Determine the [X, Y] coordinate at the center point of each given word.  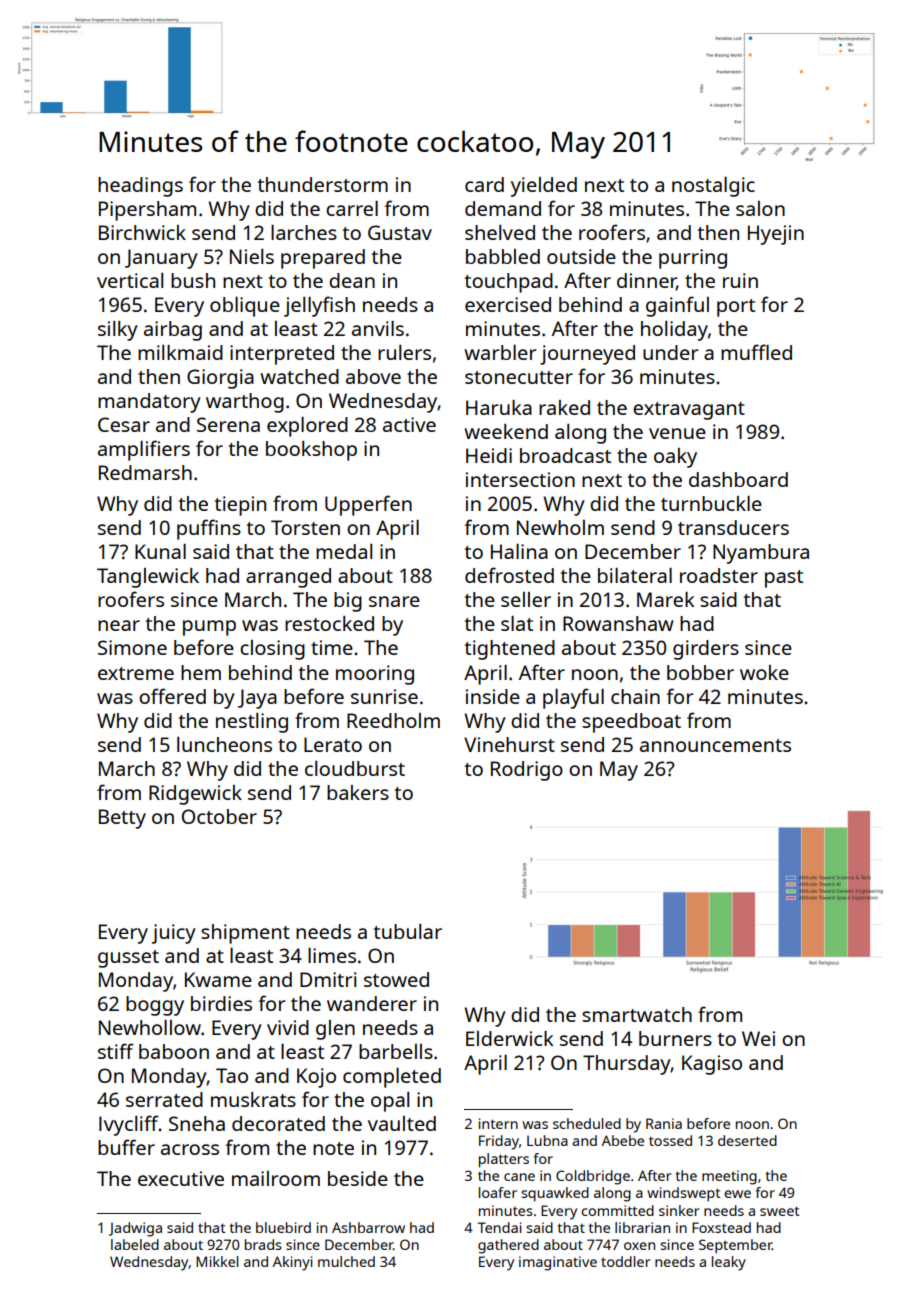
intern [498, 1123]
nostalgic [713, 187]
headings [140, 187]
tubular [408, 931]
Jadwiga [135, 1229]
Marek [665, 599]
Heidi [489, 455]
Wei [758, 1038]
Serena [228, 424]
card [484, 184]
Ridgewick [195, 795]
